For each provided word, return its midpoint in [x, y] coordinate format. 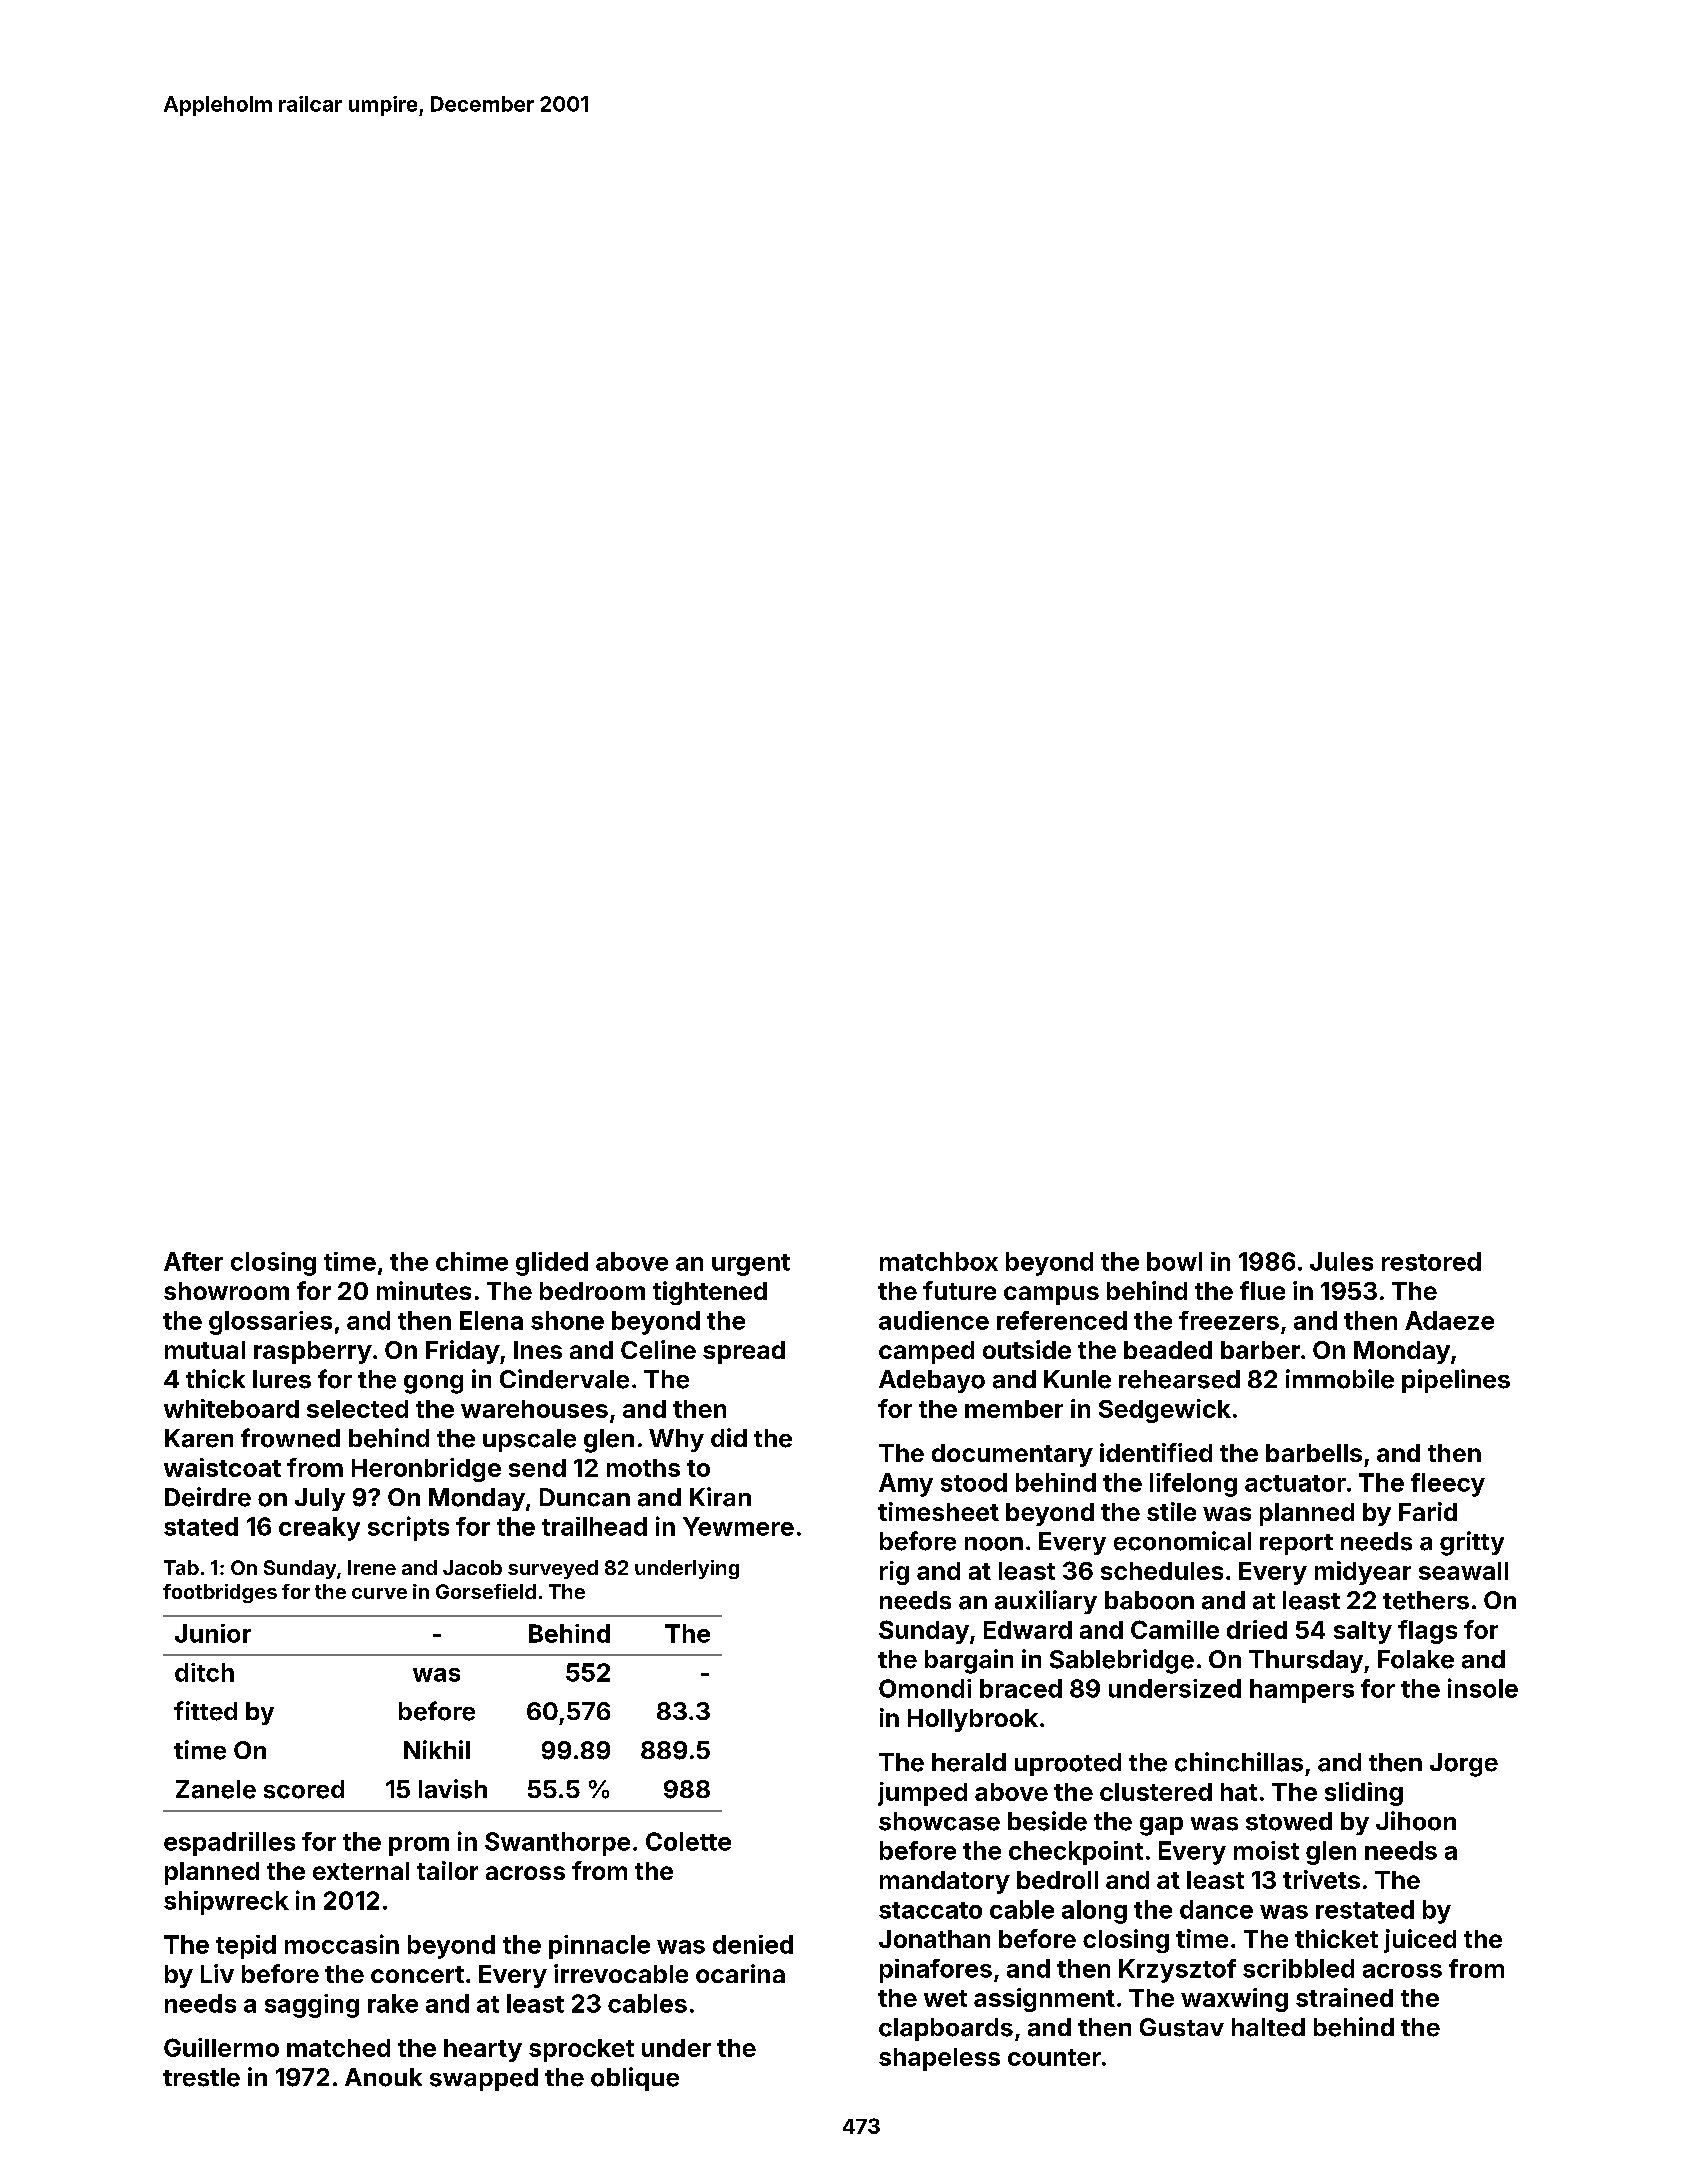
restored [1431, 1261]
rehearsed [1179, 1379]
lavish [453, 1789]
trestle [201, 2077]
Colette [688, 1841]
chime [472, 1261]
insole [1483, 1688]
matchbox [939, 1261]
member [1014, 1409]
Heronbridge [426, 1470]
